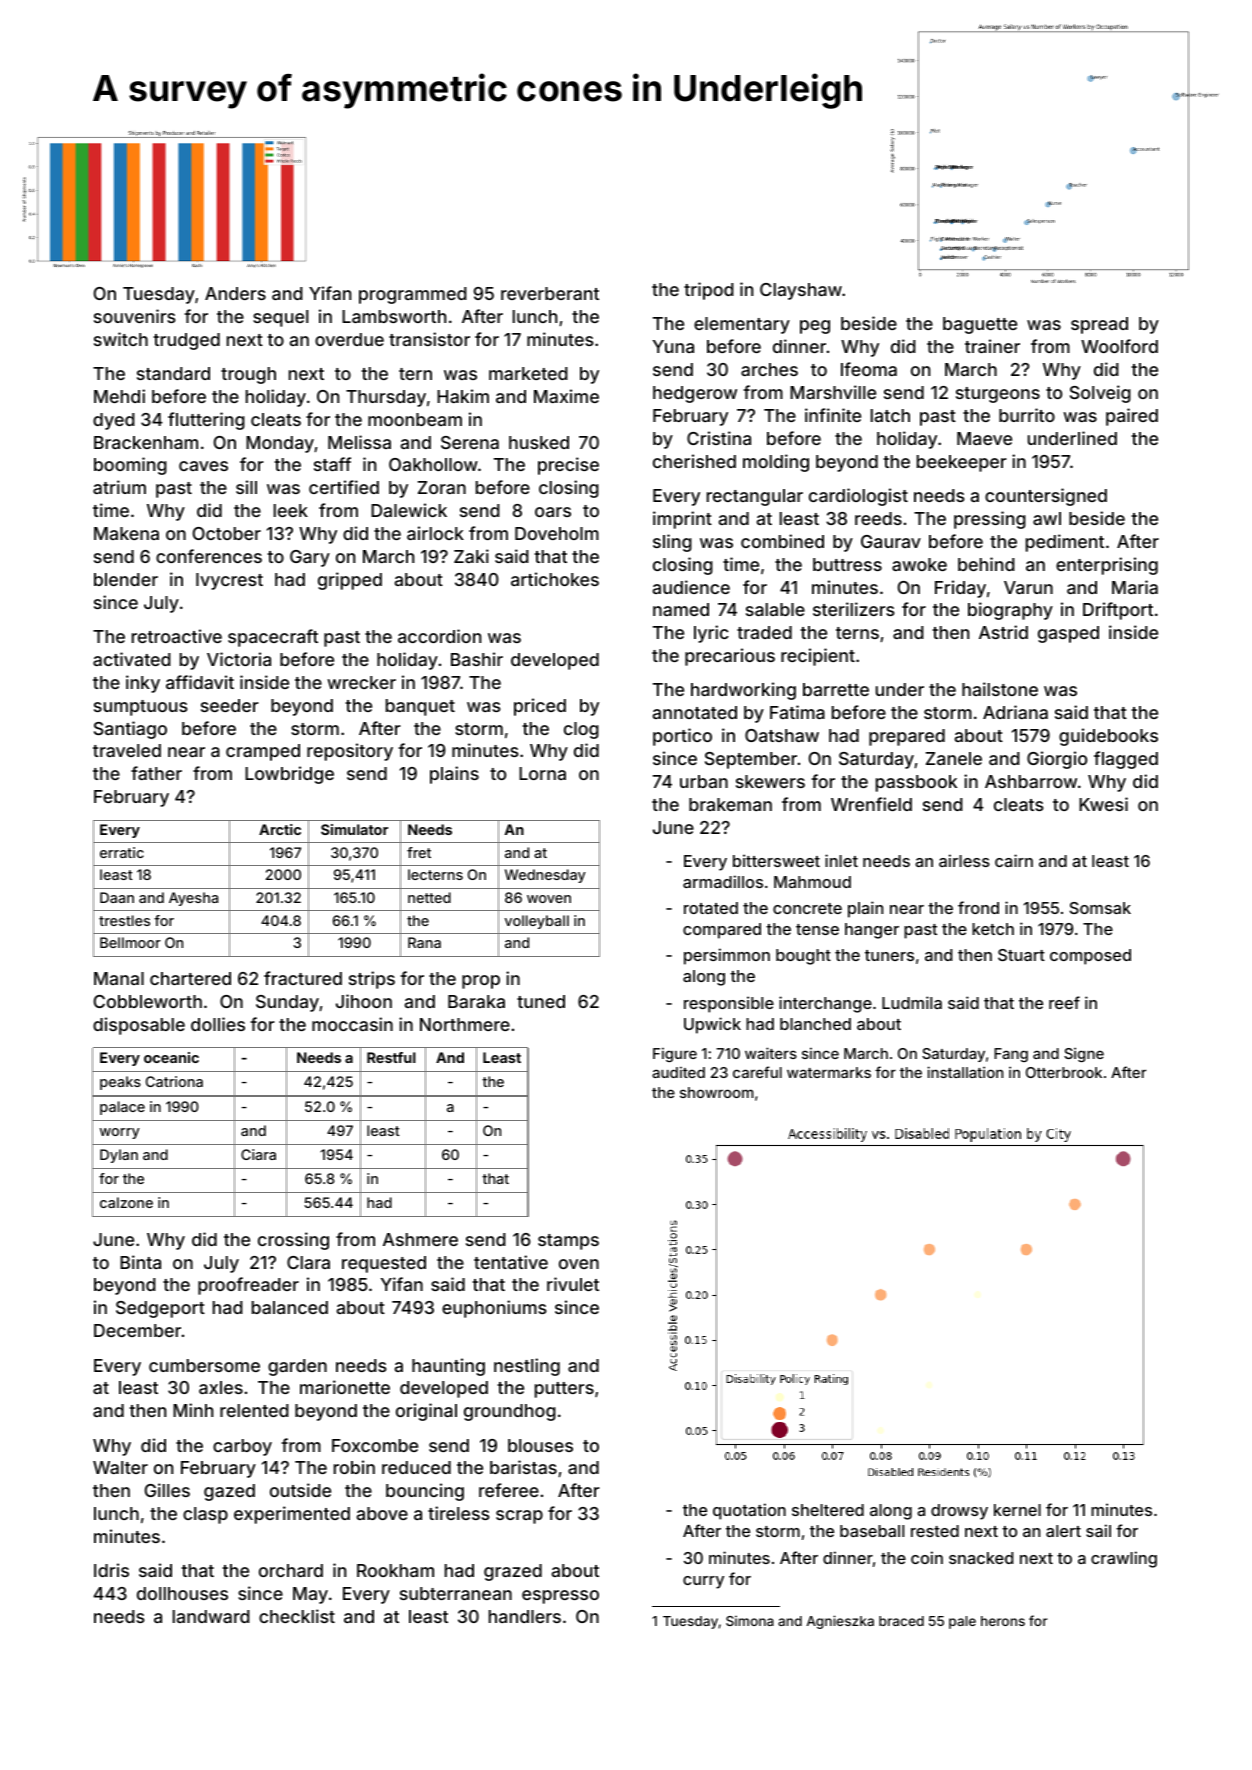  I want to click on trudged, so click(186, 341).
